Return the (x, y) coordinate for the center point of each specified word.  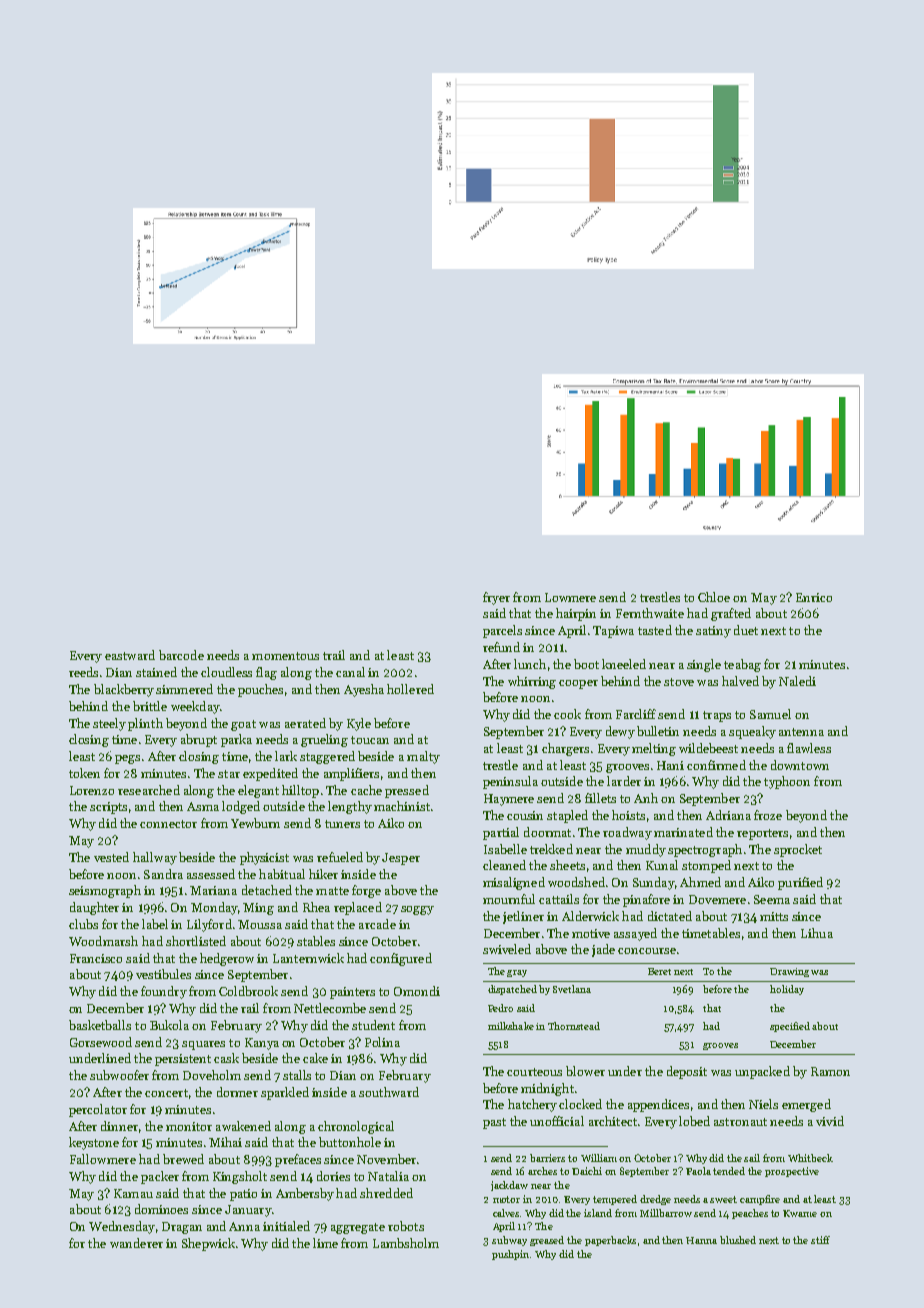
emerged (806, 1105)
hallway (155, 858)
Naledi (797, 681)
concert (166, 1093)
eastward (130, 655)
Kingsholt (240, 1177)
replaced (358, 908)
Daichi (587, 1171)
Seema (772, 899)
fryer (496, 598)
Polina (382, 1042)
